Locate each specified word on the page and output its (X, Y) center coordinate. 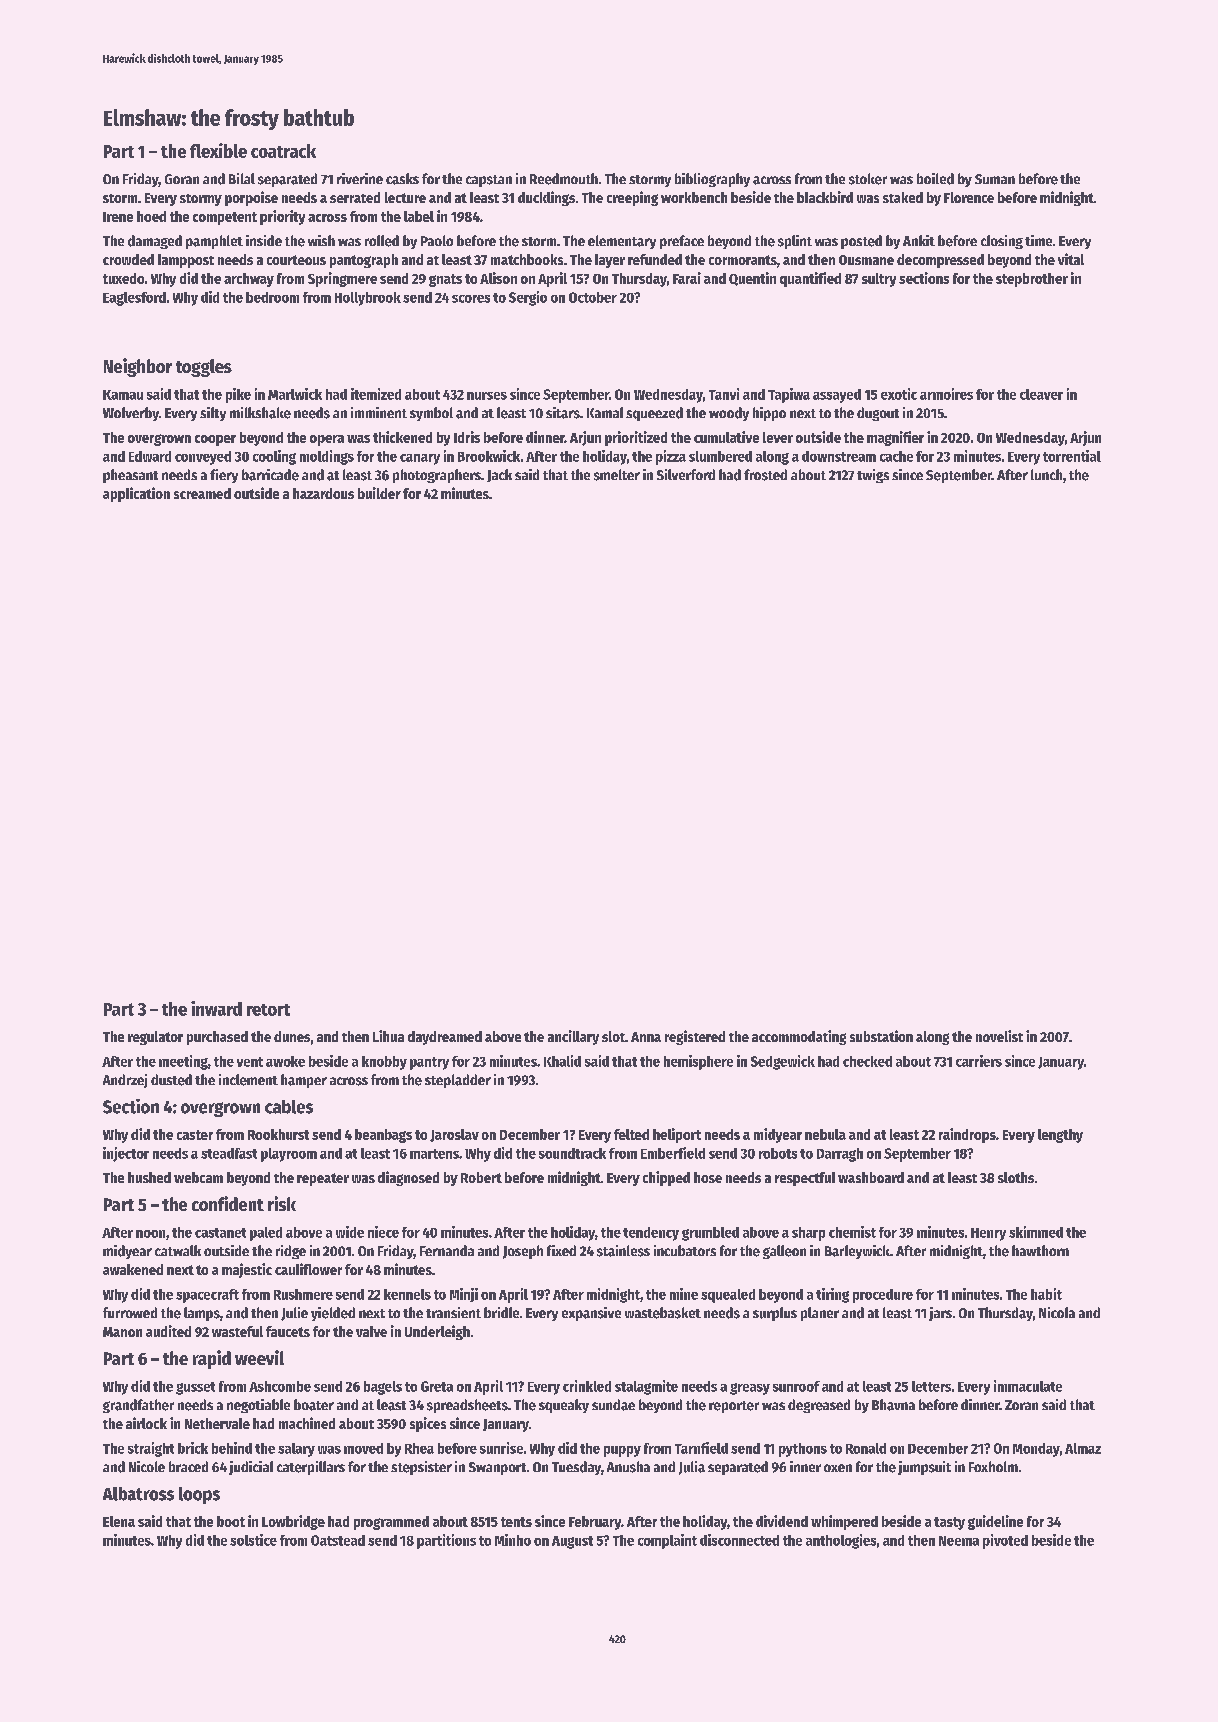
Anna (646, 1037)
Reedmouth (564, 179)
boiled (935, 179)
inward (216, 1008)
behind (232, 1448)
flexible (218, 150)
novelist (999, 1036)
